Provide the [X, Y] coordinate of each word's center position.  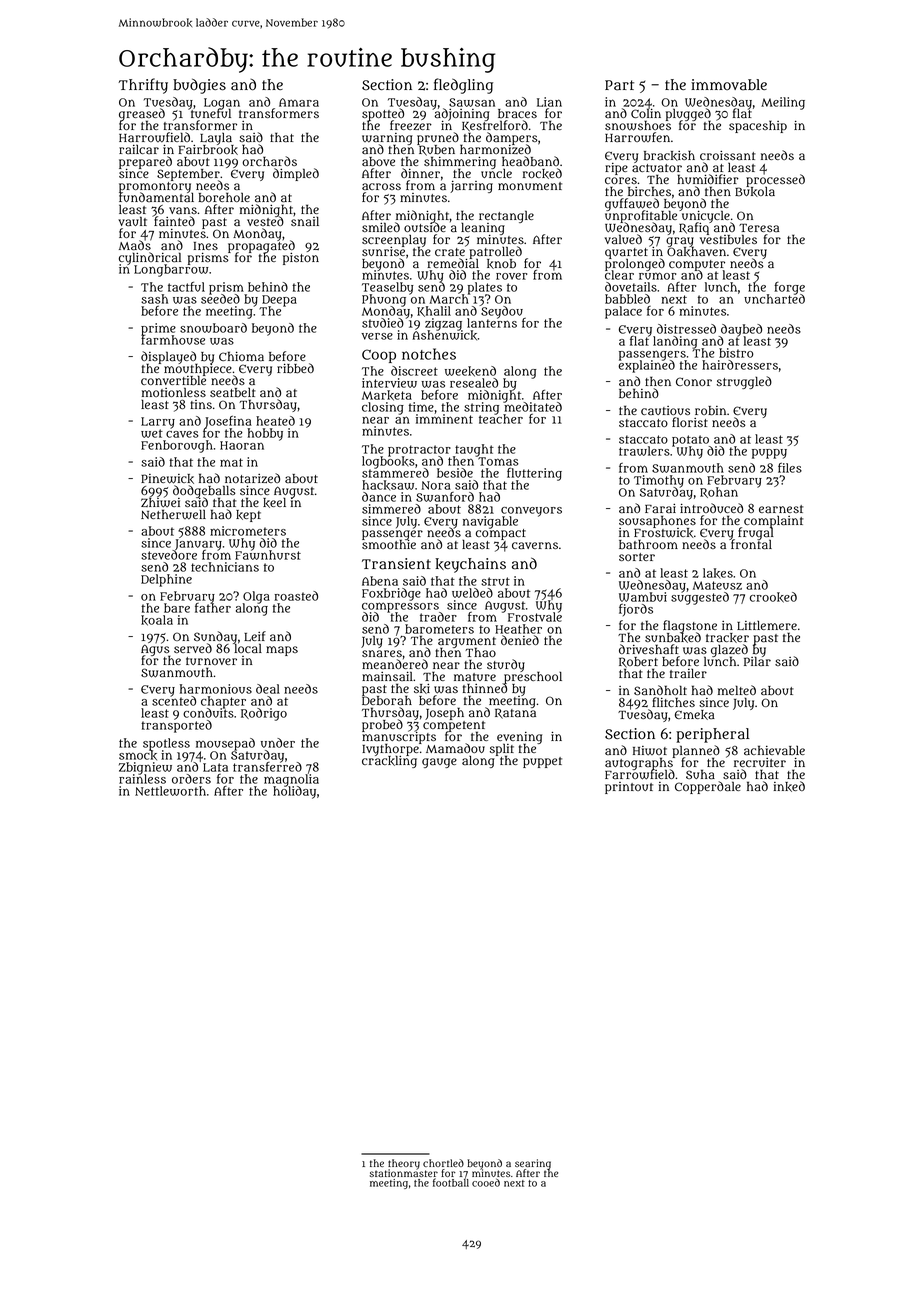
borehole [224, 197]
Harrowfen [637, 137]
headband [530, 161]
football [451, 1183]
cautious [665, 411]
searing [533, 1164]
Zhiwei [160, 503]
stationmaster [404, 1173]
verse [377, 336]
